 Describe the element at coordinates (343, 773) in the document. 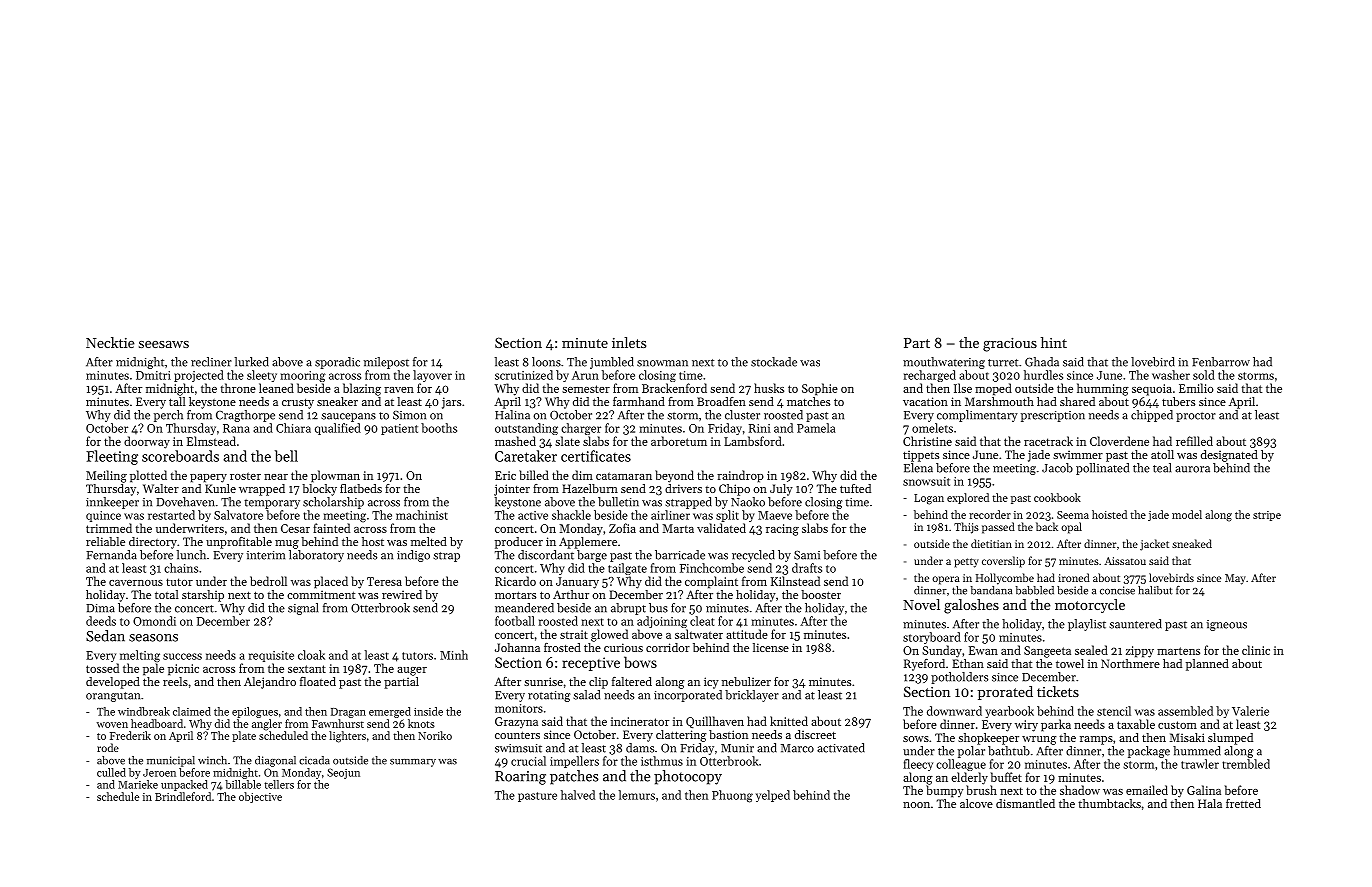

I see `Seojun` at that location.
